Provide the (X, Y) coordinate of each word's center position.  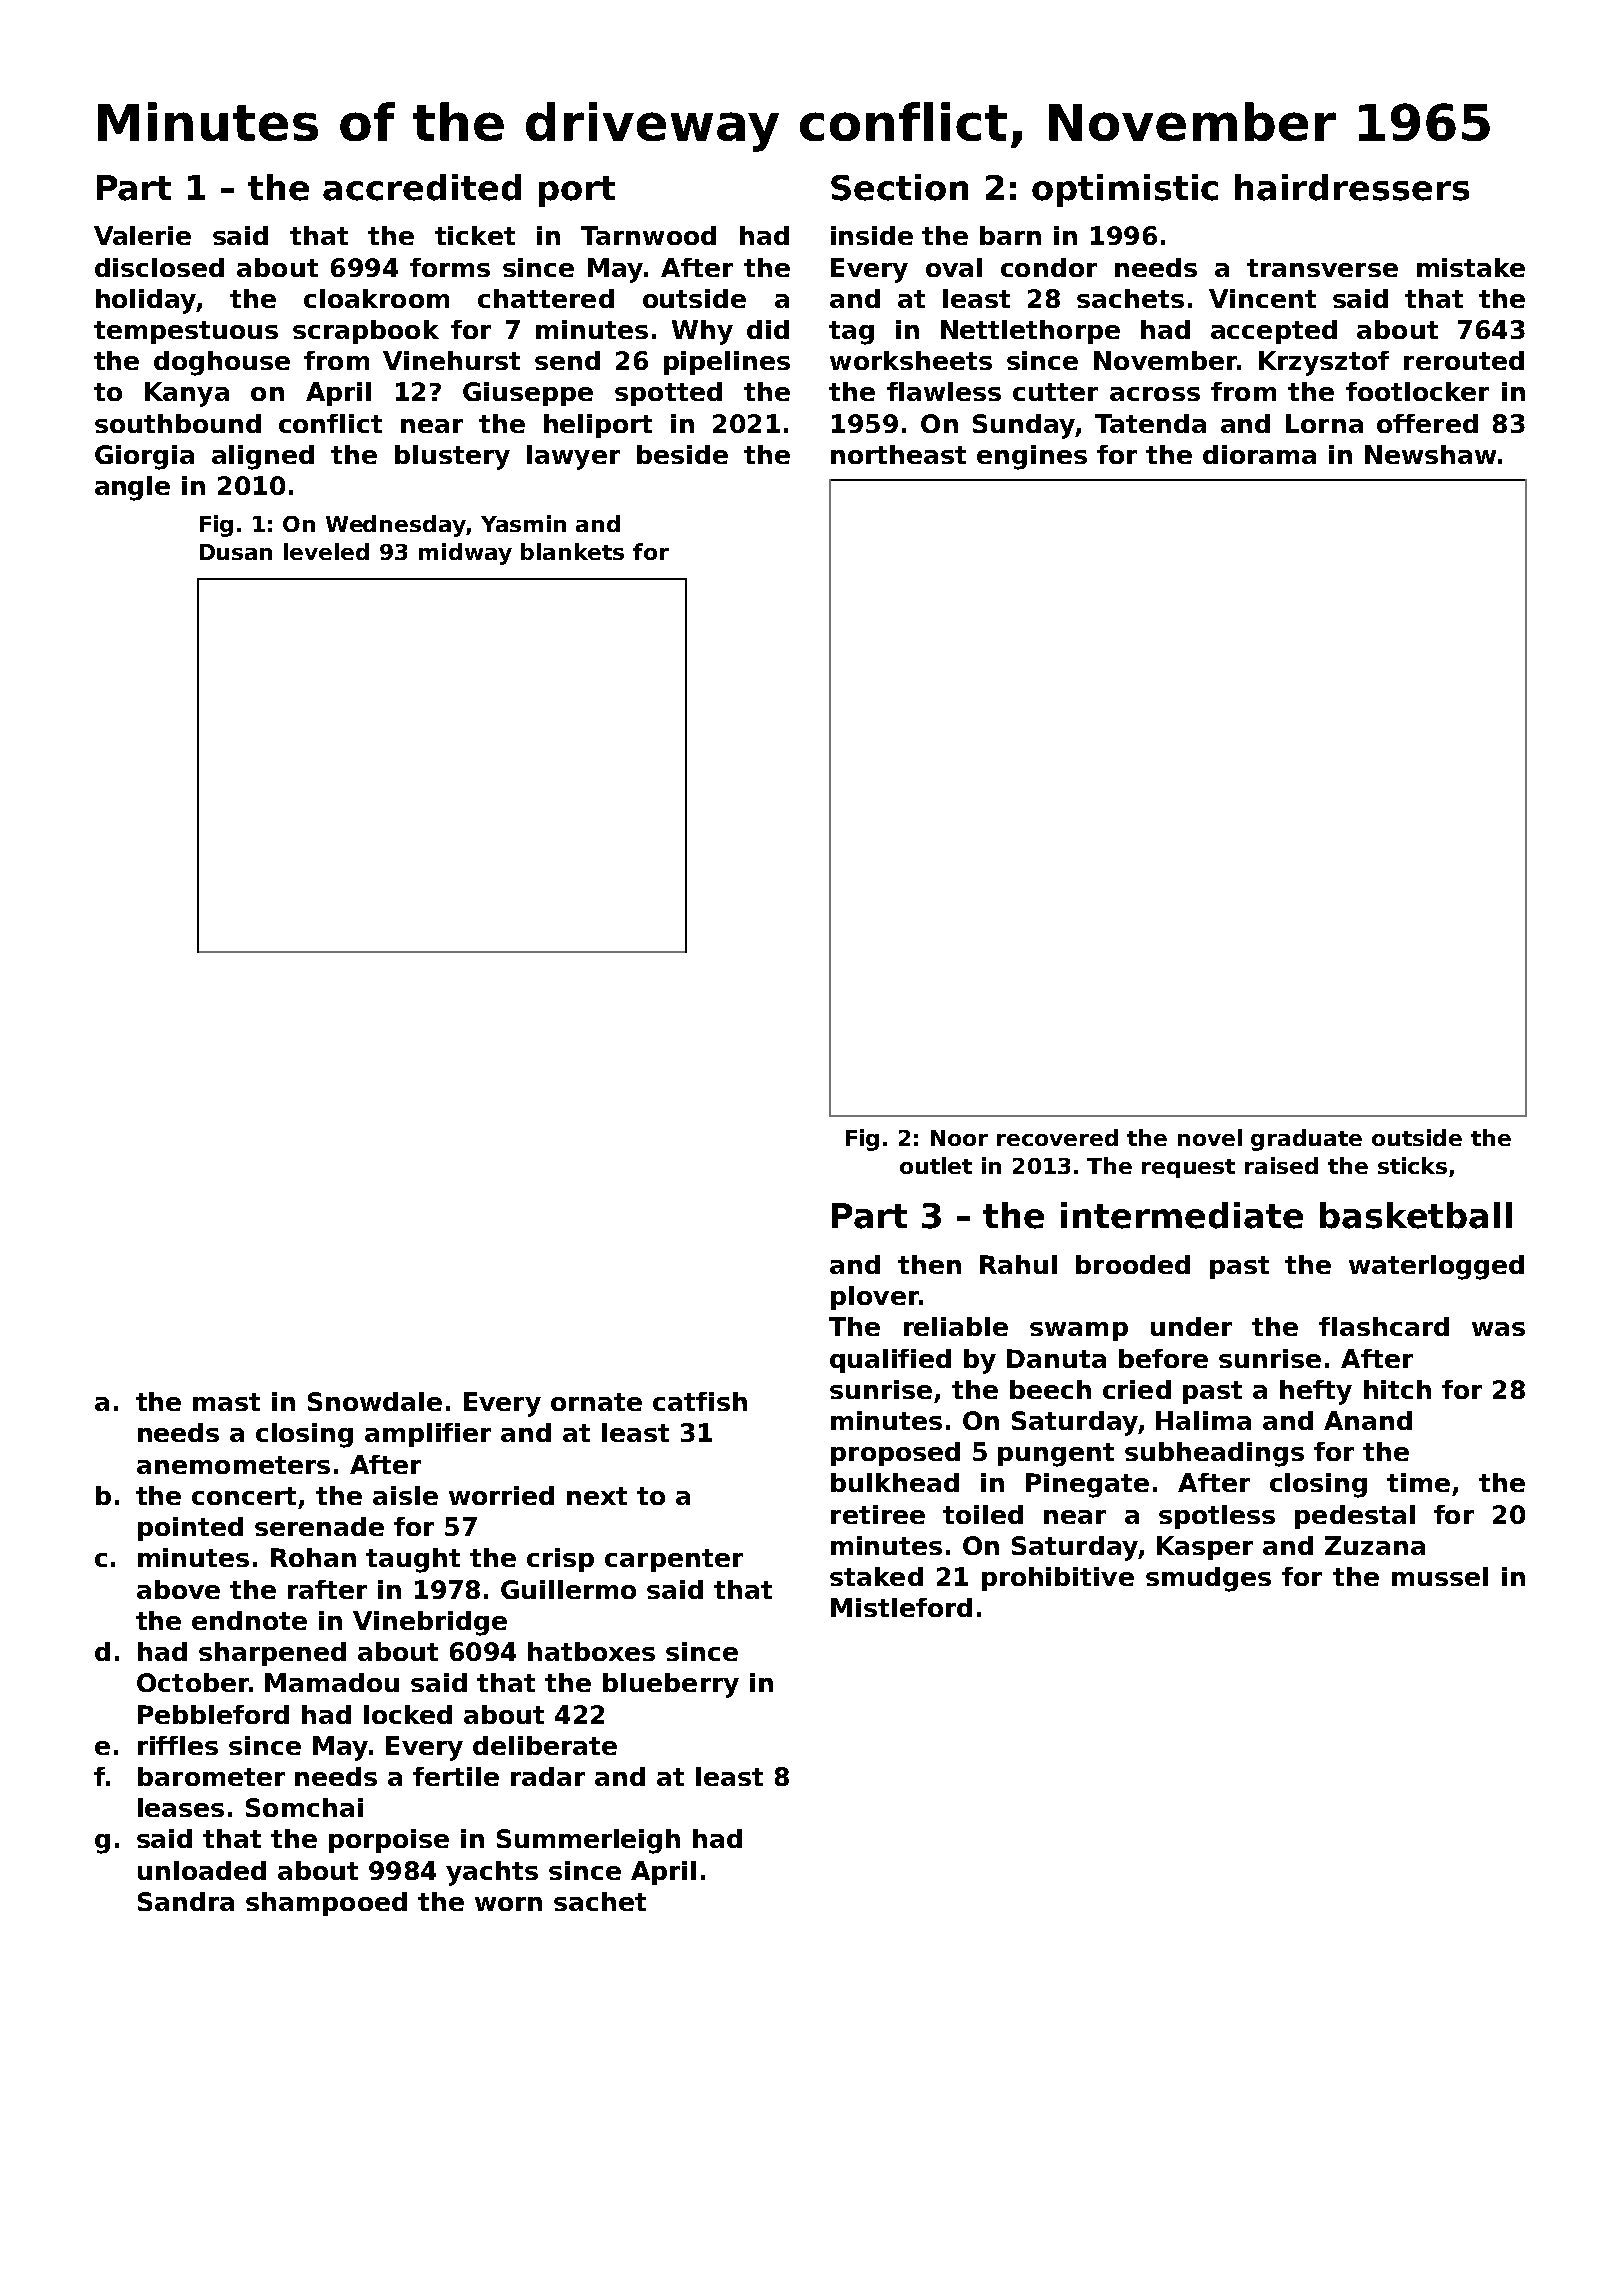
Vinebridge (430, 1623)
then (929, 1264)
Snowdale (375, 1401)
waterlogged (1436, 1267)
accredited (422, 187)
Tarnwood (648, 235)
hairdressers (1352, 187)
